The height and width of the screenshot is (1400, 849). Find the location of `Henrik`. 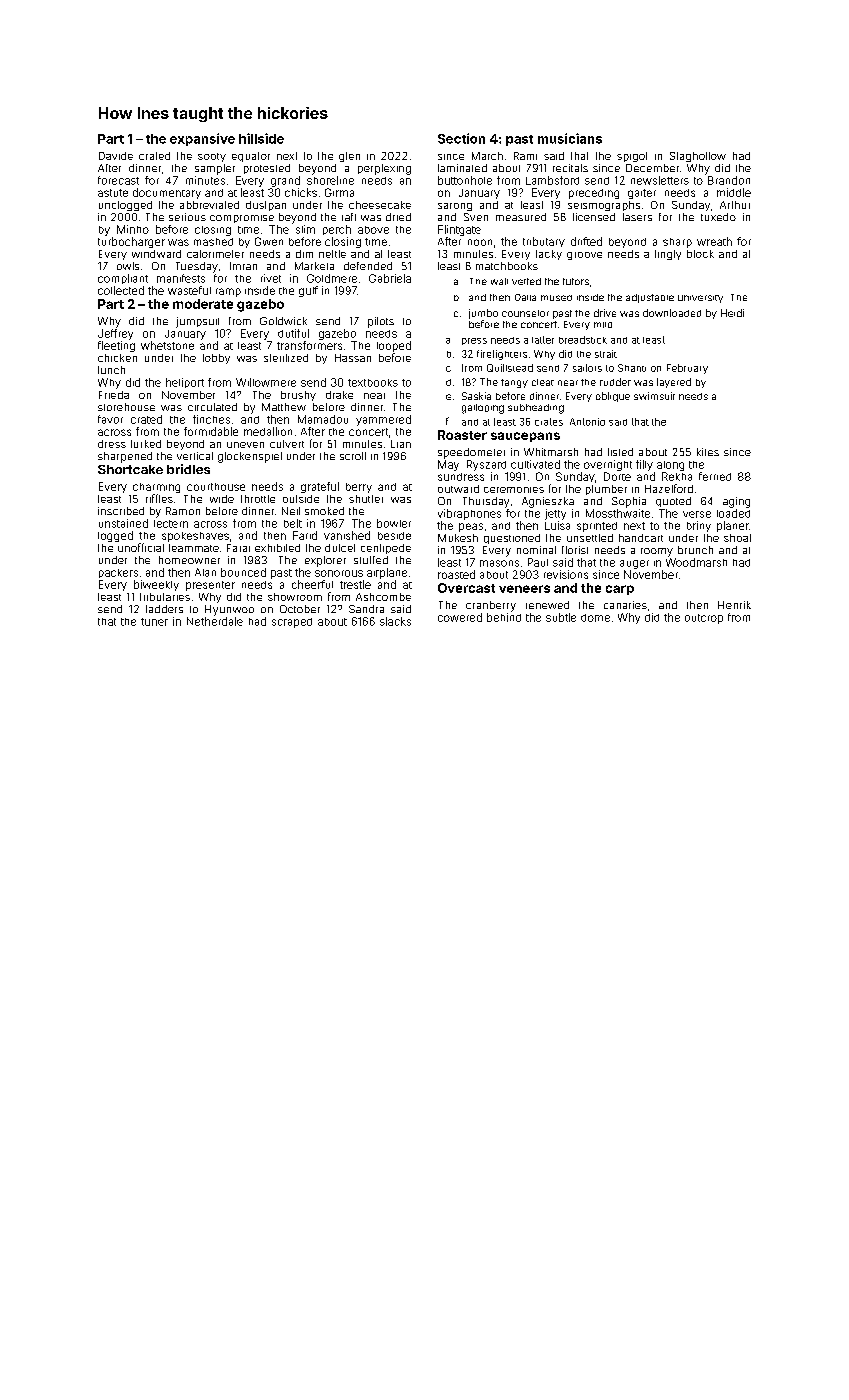

Henrik is located at coordinates (734, 605).
